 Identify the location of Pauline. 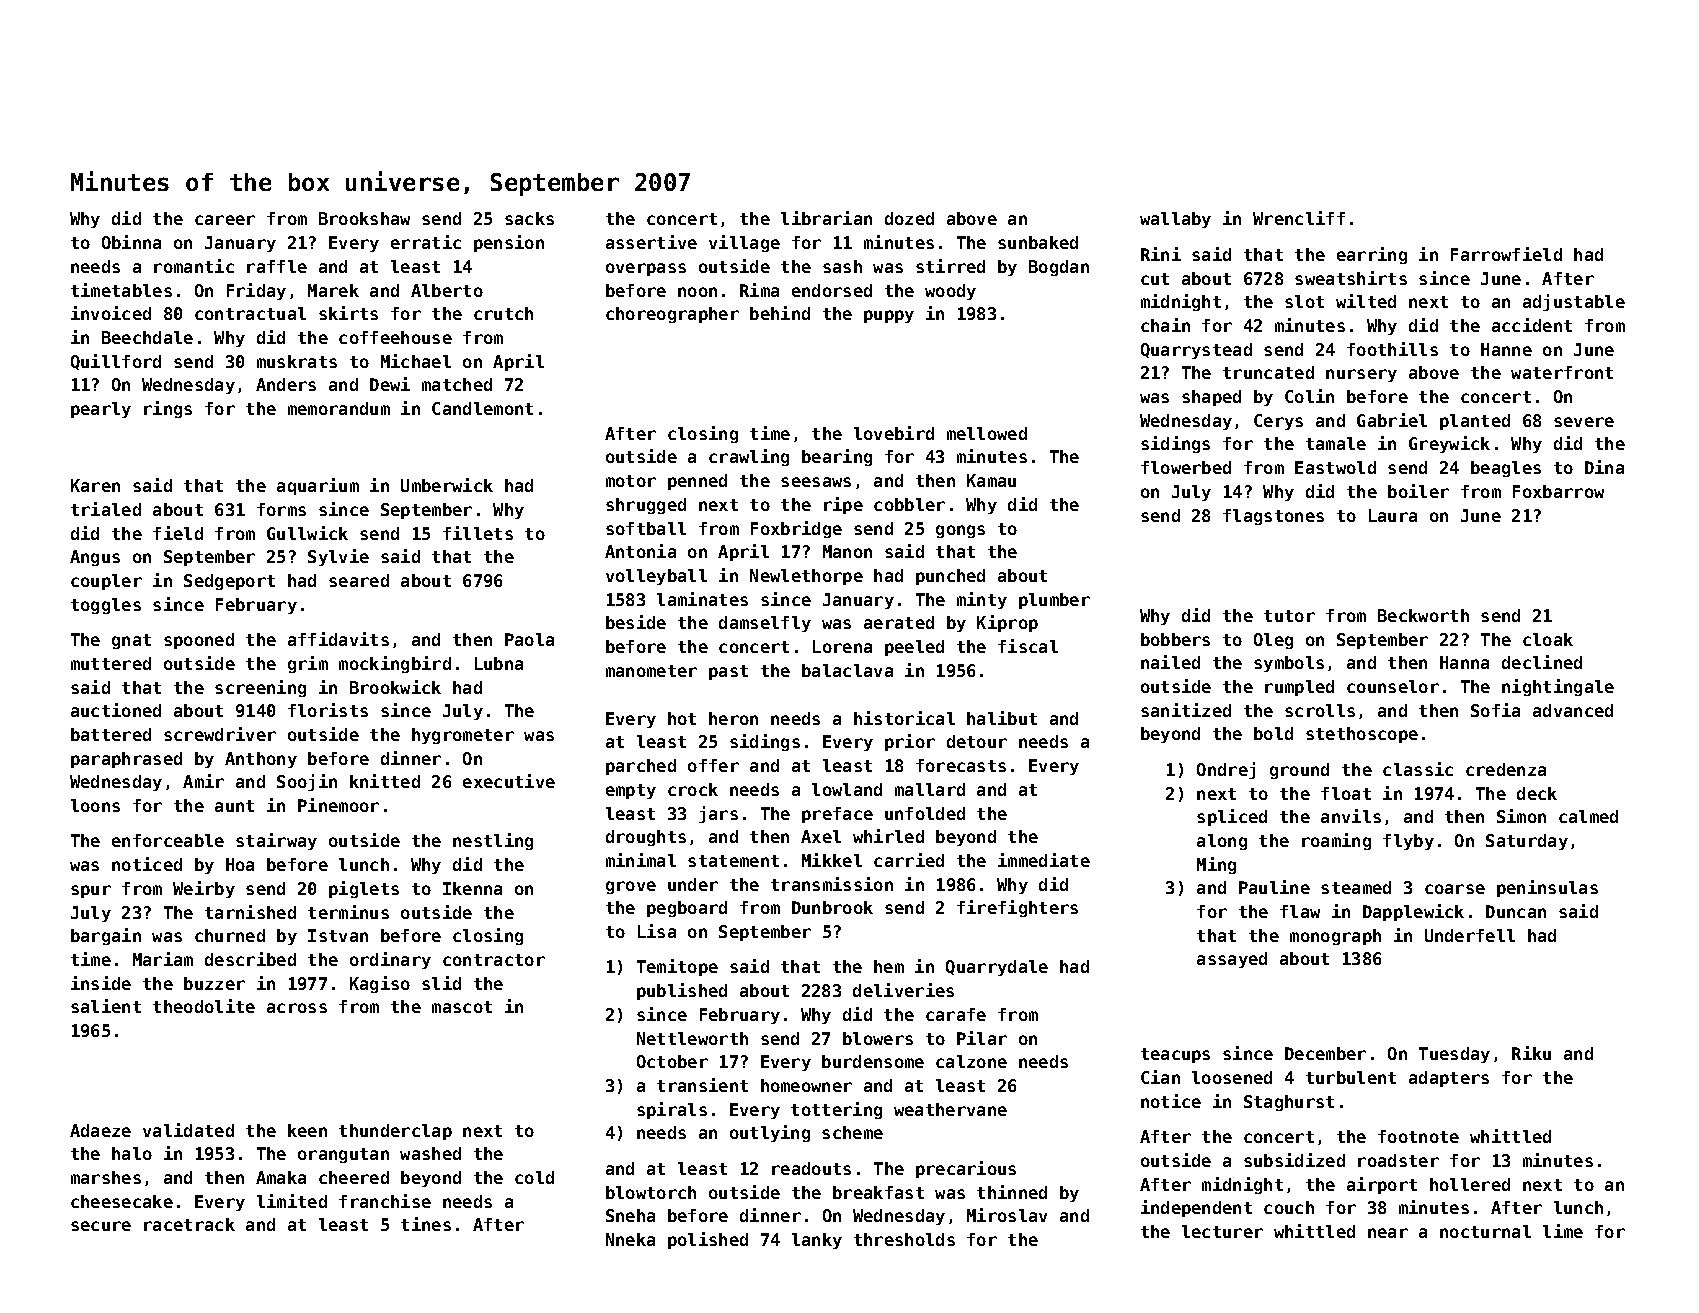
(1274, 887).
